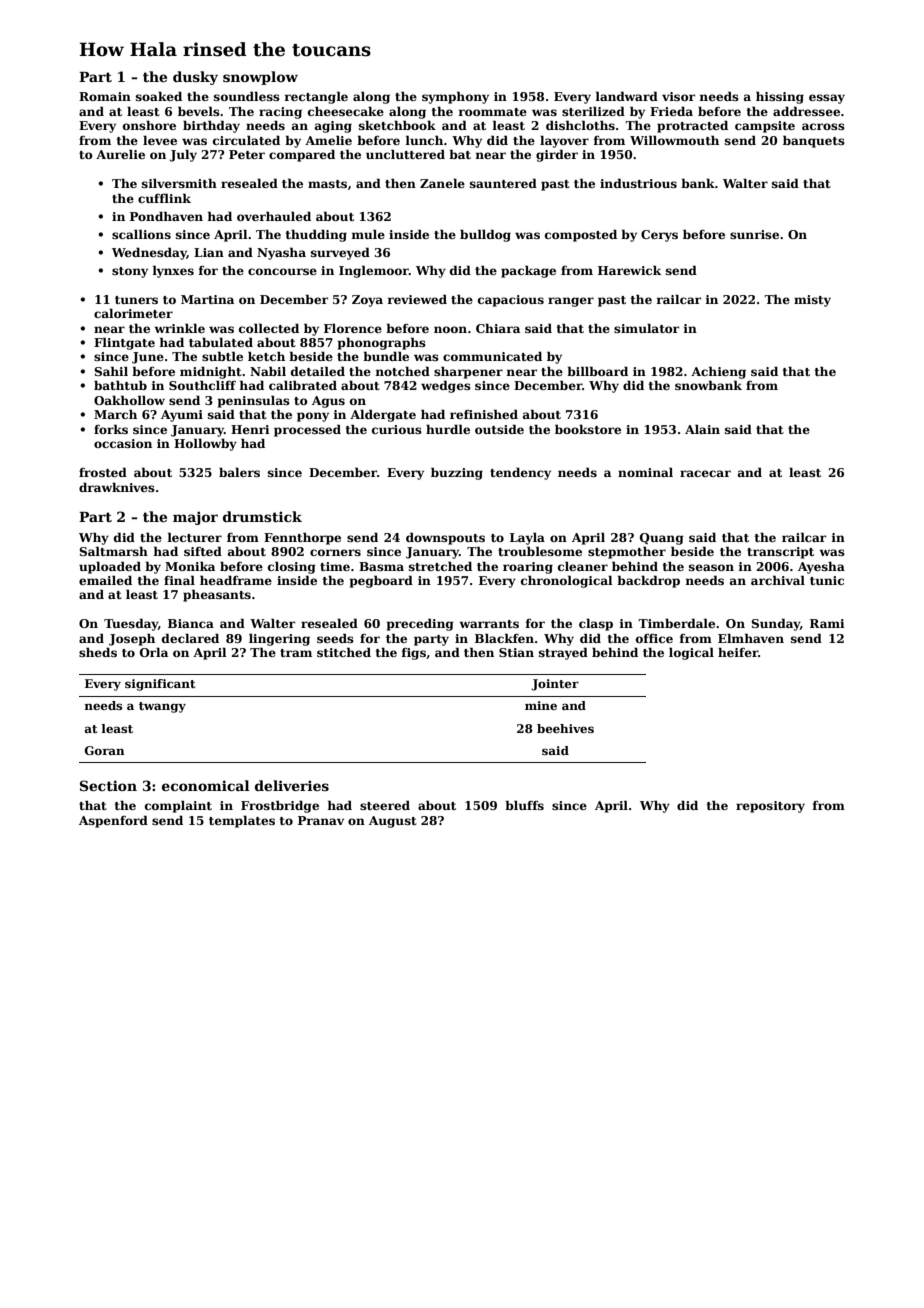 The image size is (924, 1308). I want to click on noon, so click(450, 329).
